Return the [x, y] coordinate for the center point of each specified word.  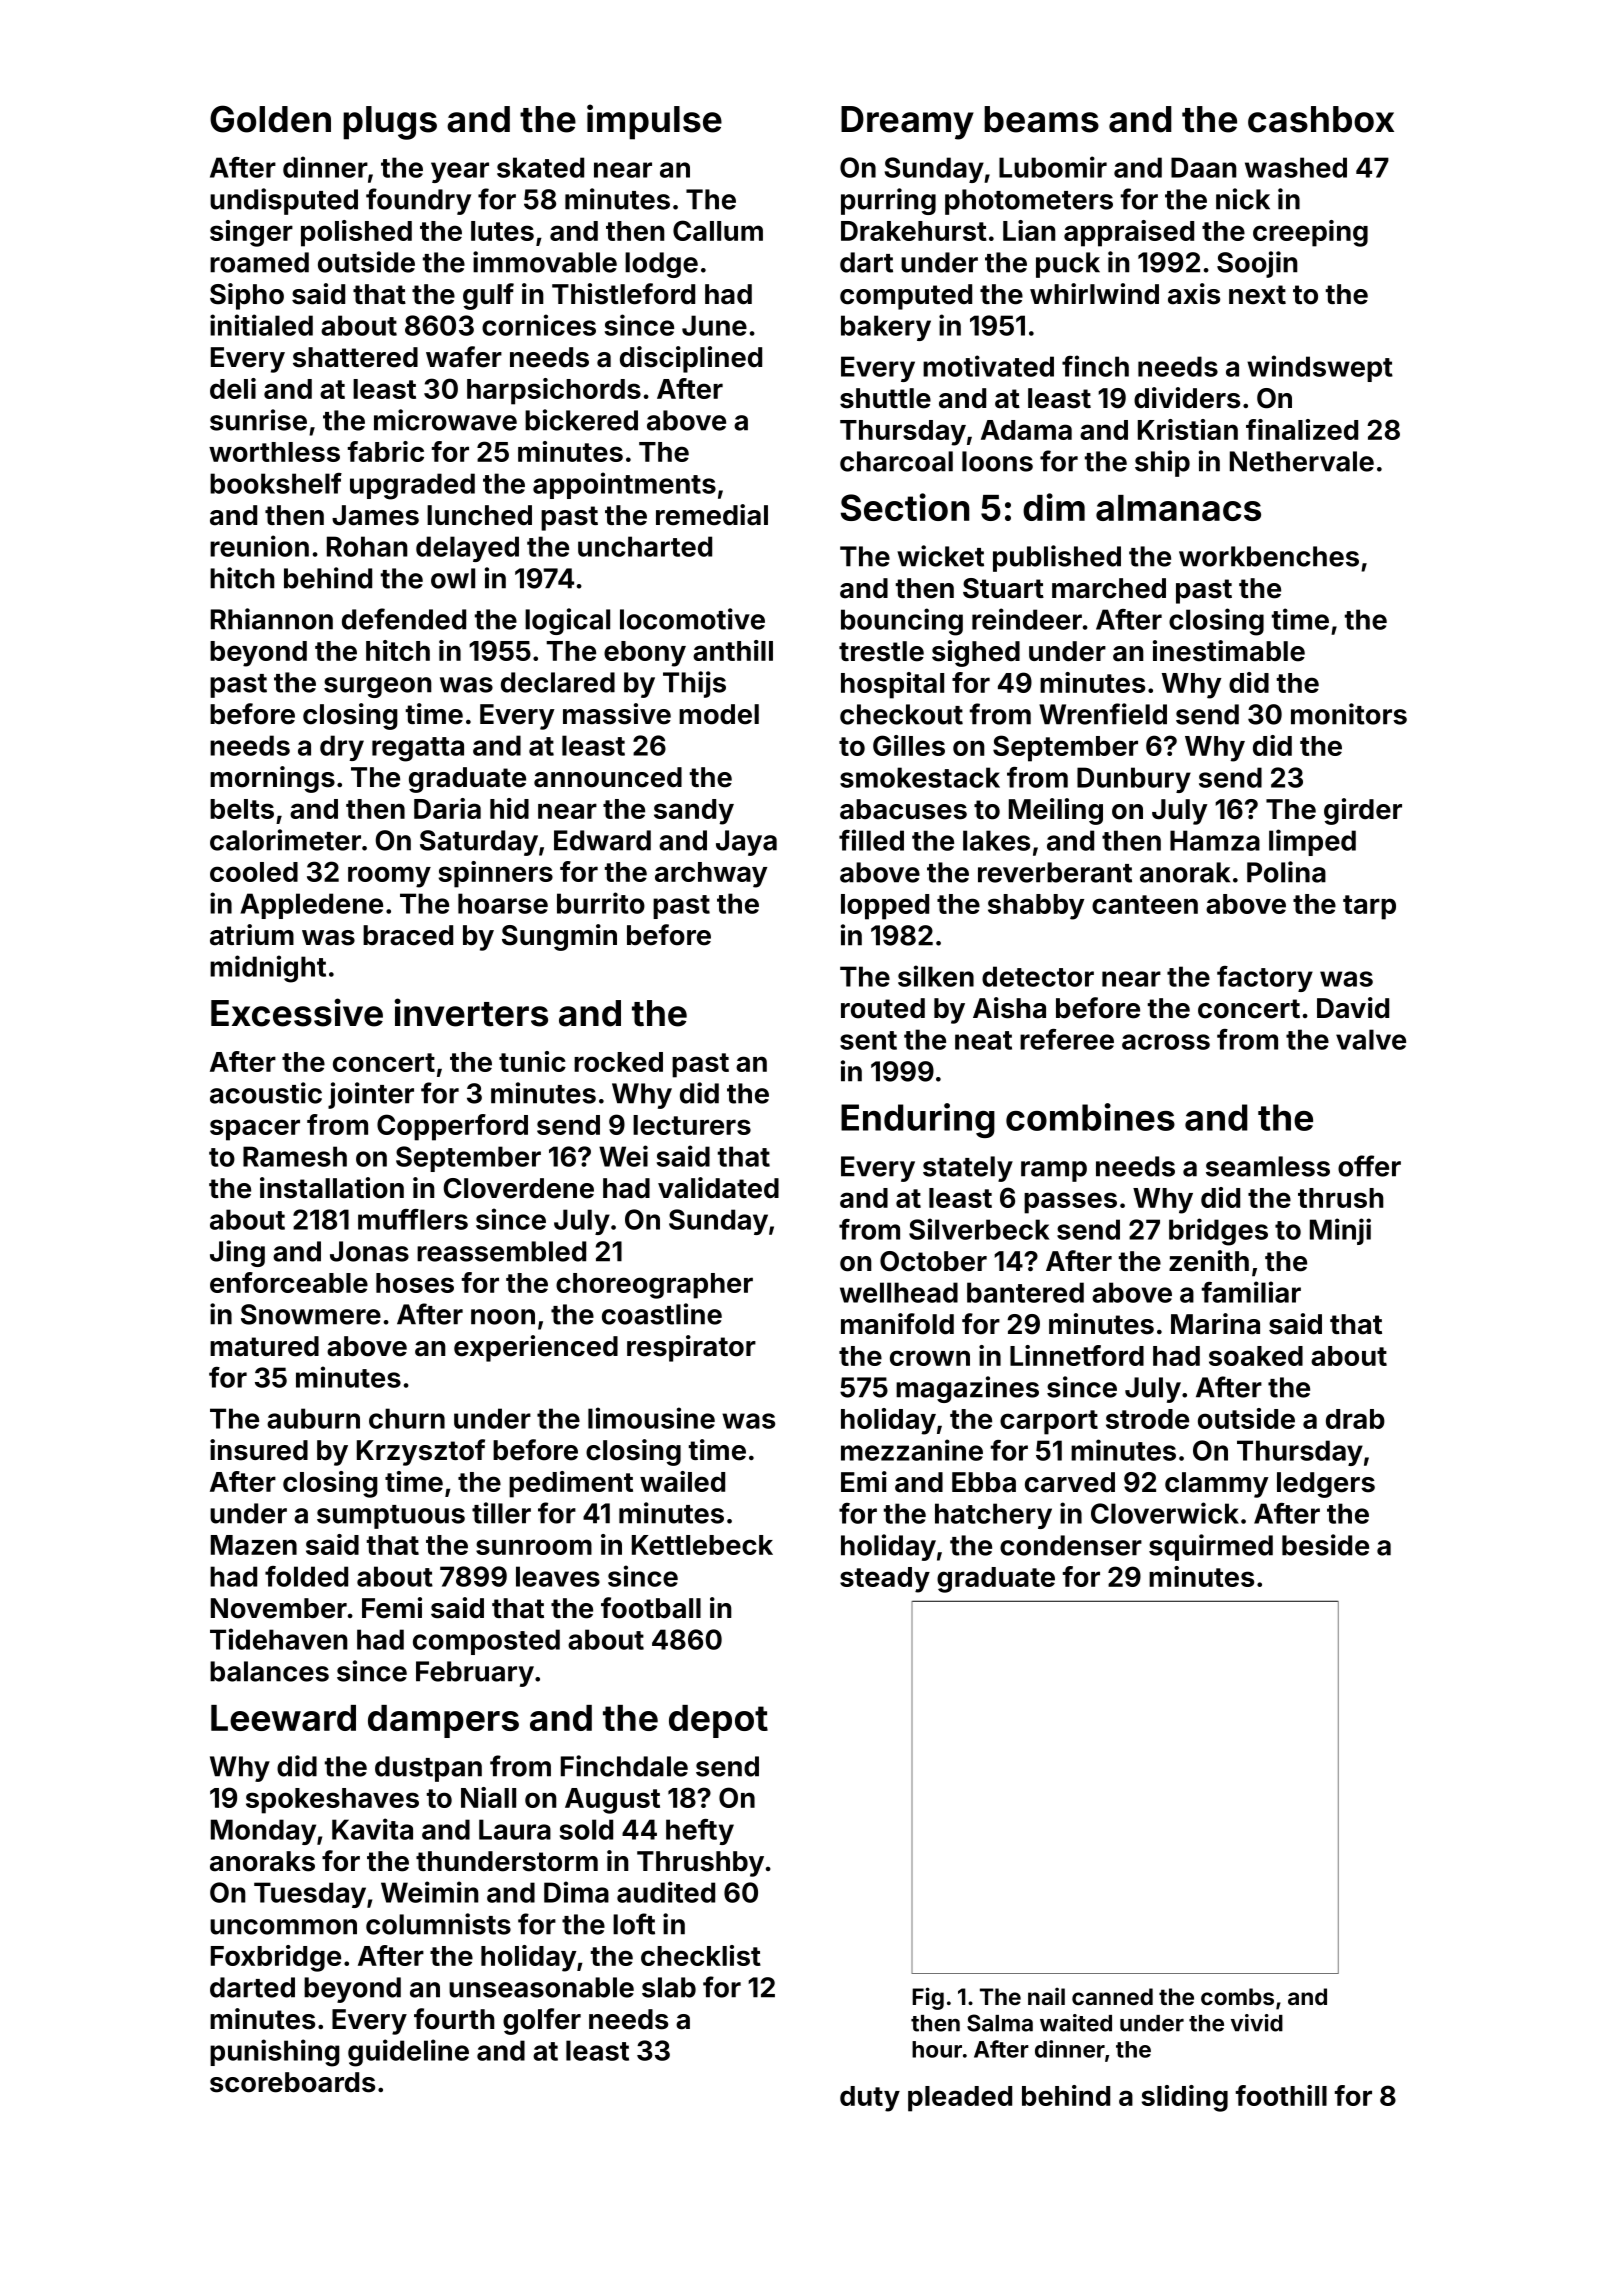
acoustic [266, 1093]
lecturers [692, 1125]
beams [1041, 119]
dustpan [428, 1769]
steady [885, 1580]
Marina [1215, 1324]
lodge [661, 265]
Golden [270, 119]
